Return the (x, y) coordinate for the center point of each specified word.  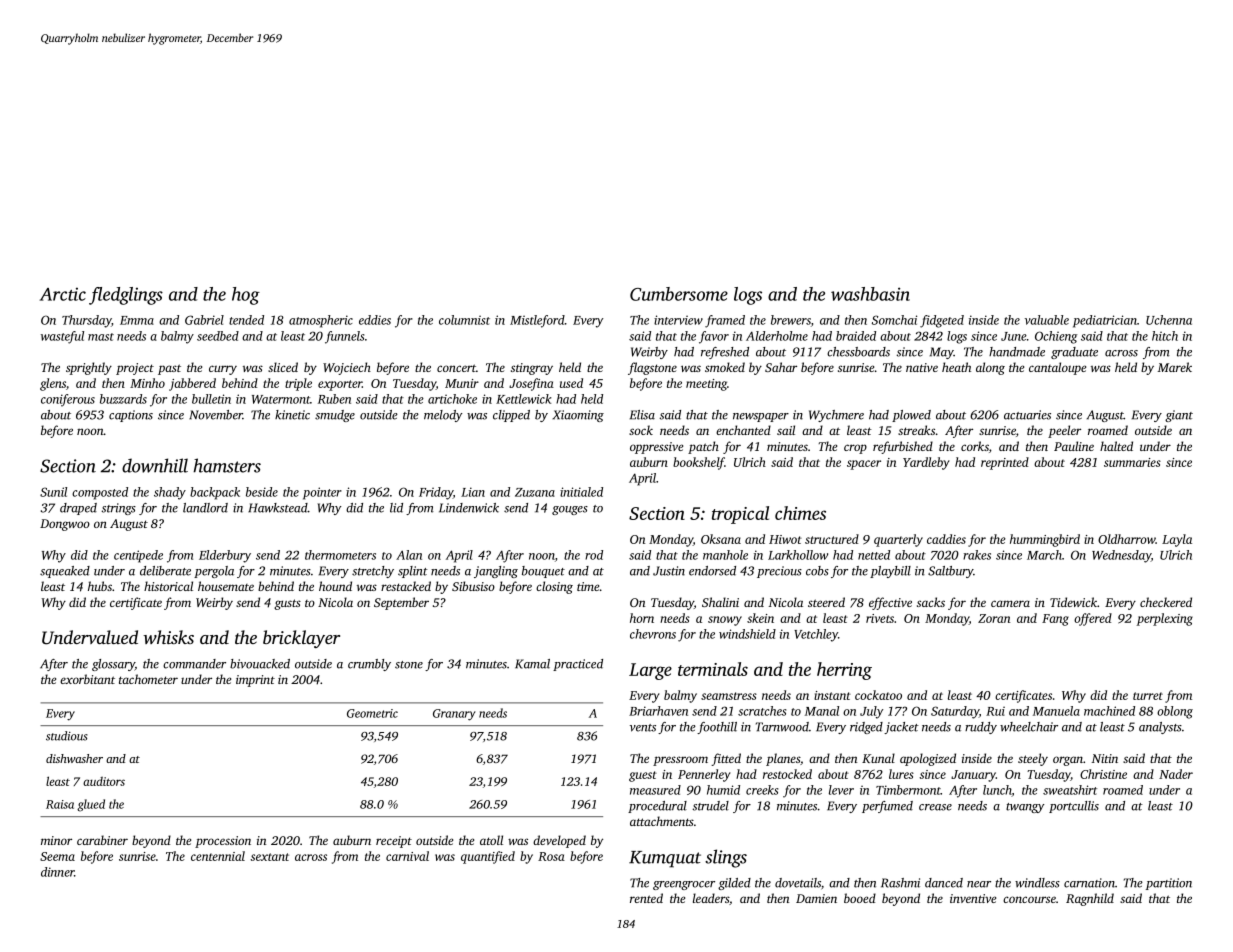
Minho (147, 383)
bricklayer (301, 639)
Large (650, 671)
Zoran (994, 618)
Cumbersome (679, 294)
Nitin (1105, 758)
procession (223, 842)
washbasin (870, 294)
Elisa (642, 415)
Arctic (63, 294)
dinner (58, 872)
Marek (1175, 367)
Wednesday (1121, 556)
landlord (205, 508)
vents (643, 728)
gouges (570, 510)
